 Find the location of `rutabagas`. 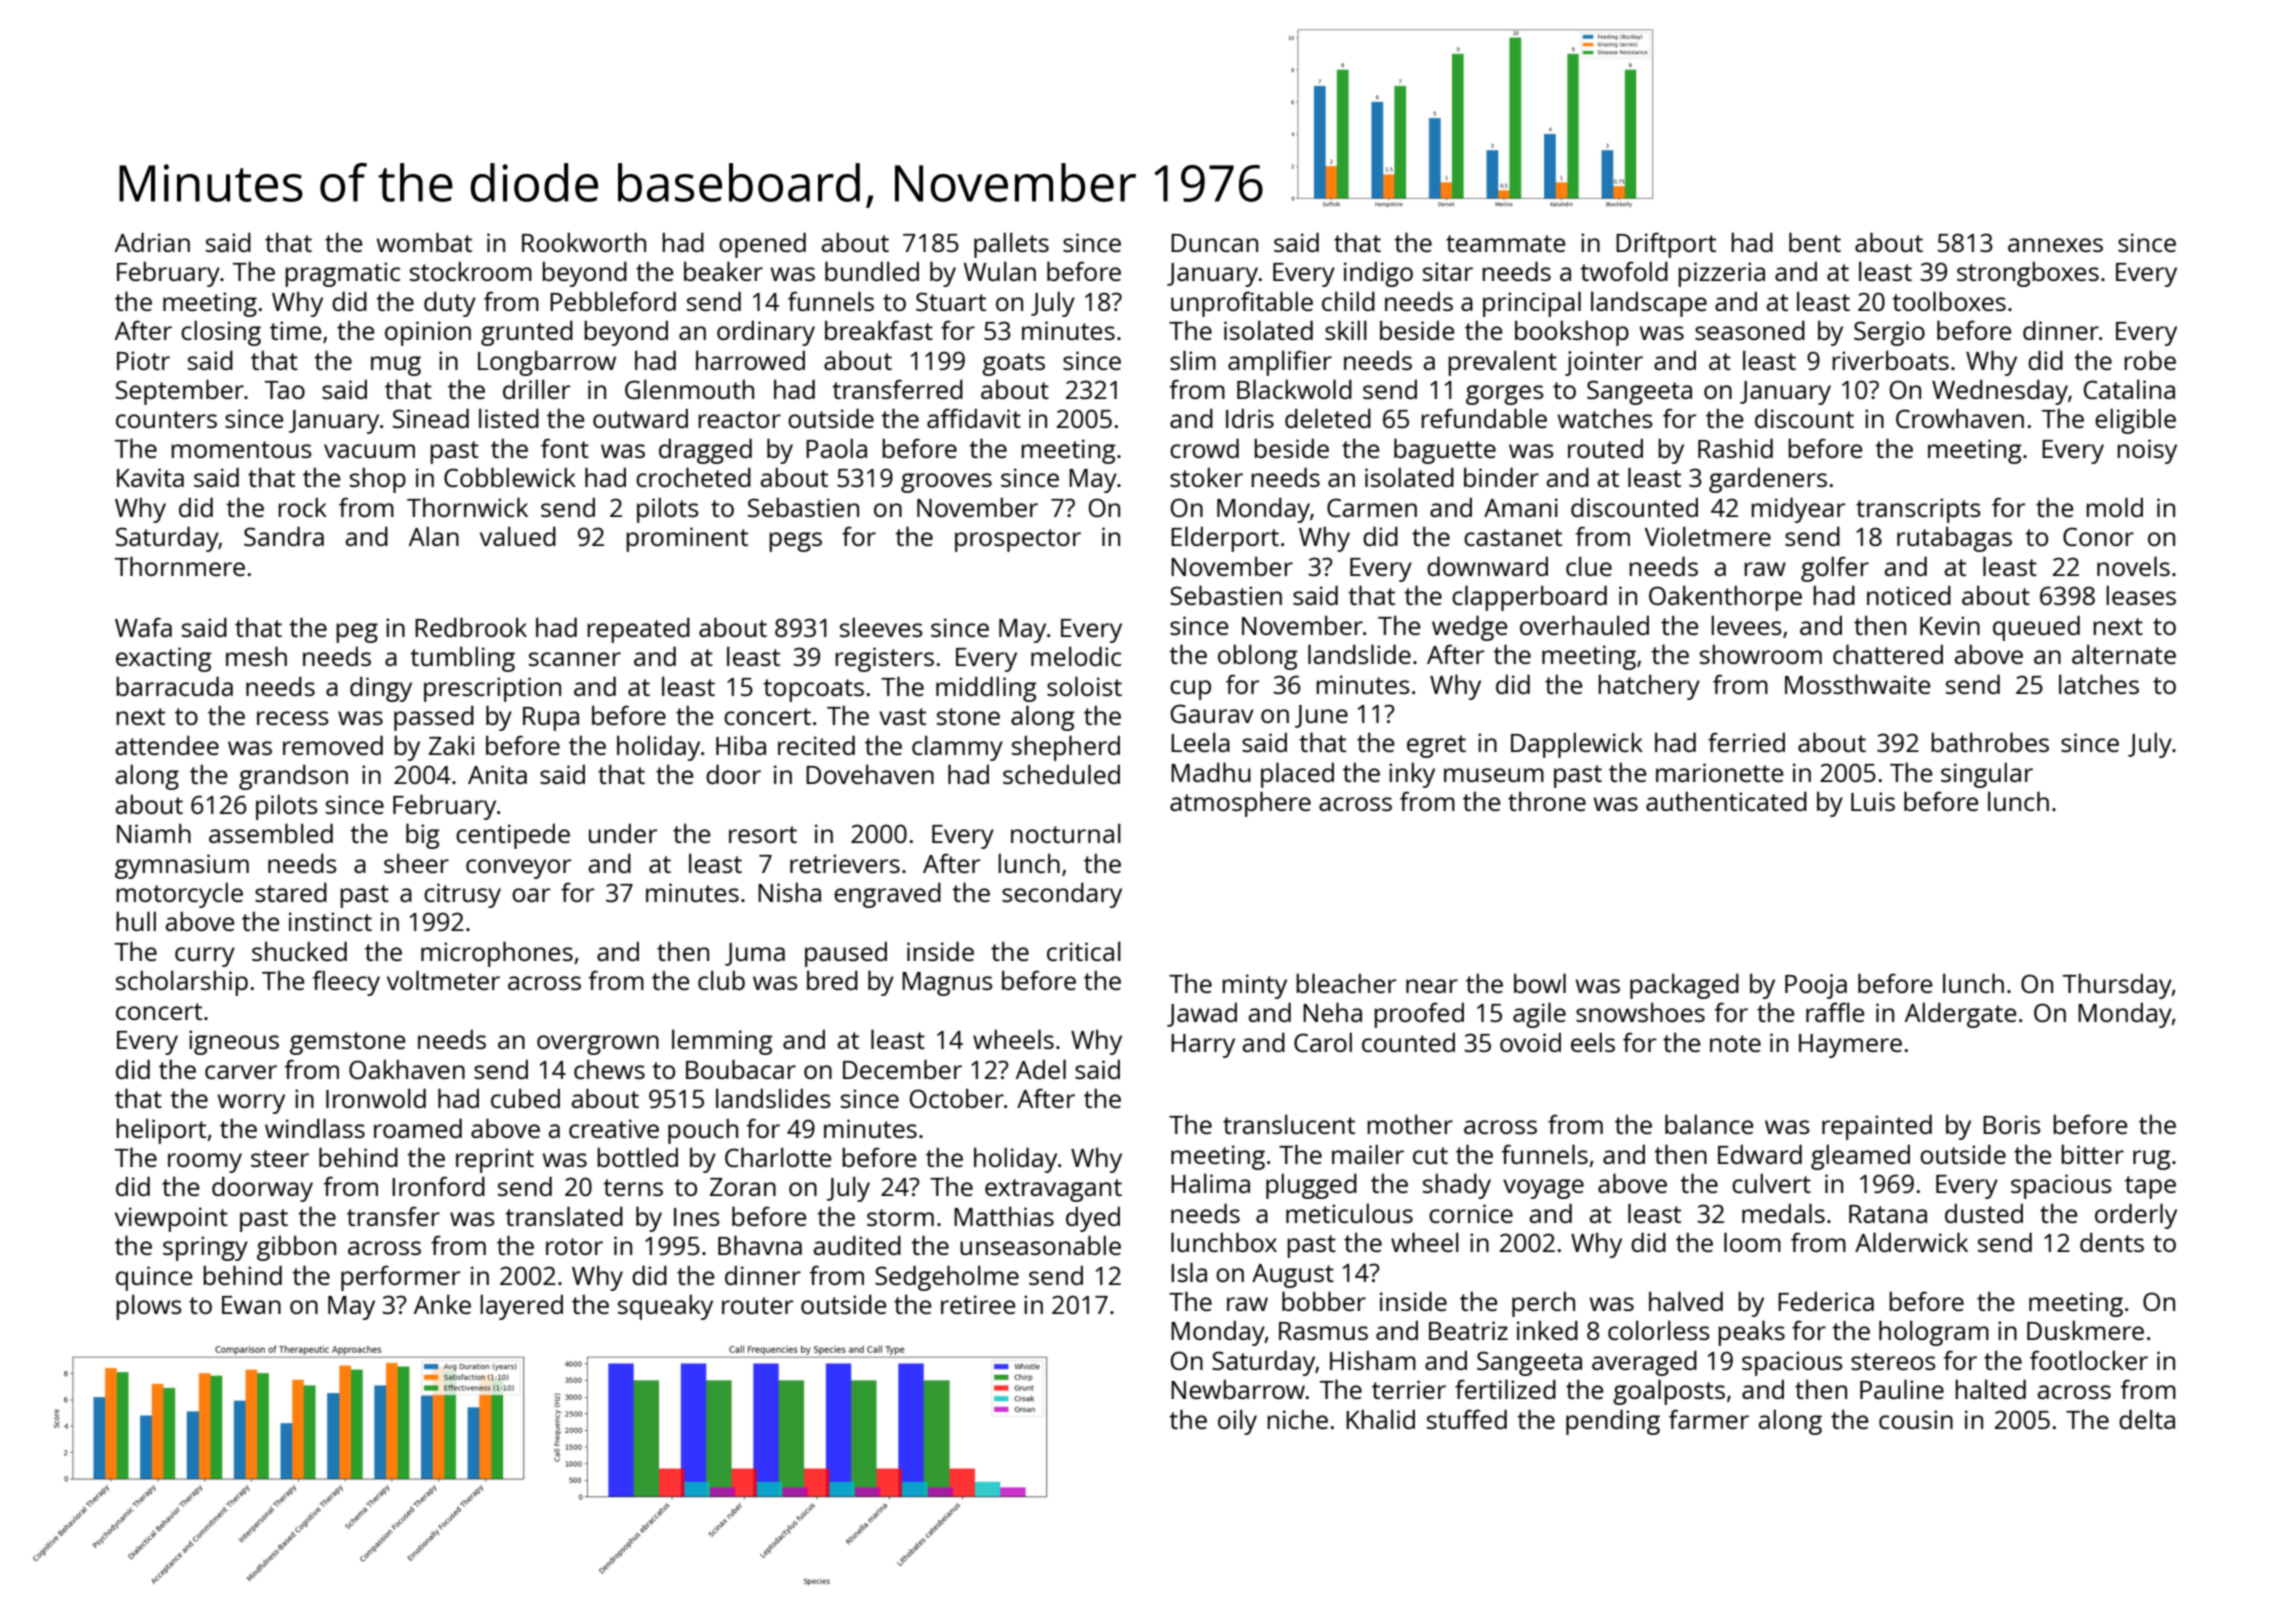

rutabagas is located at coordinates (1954, 539).
